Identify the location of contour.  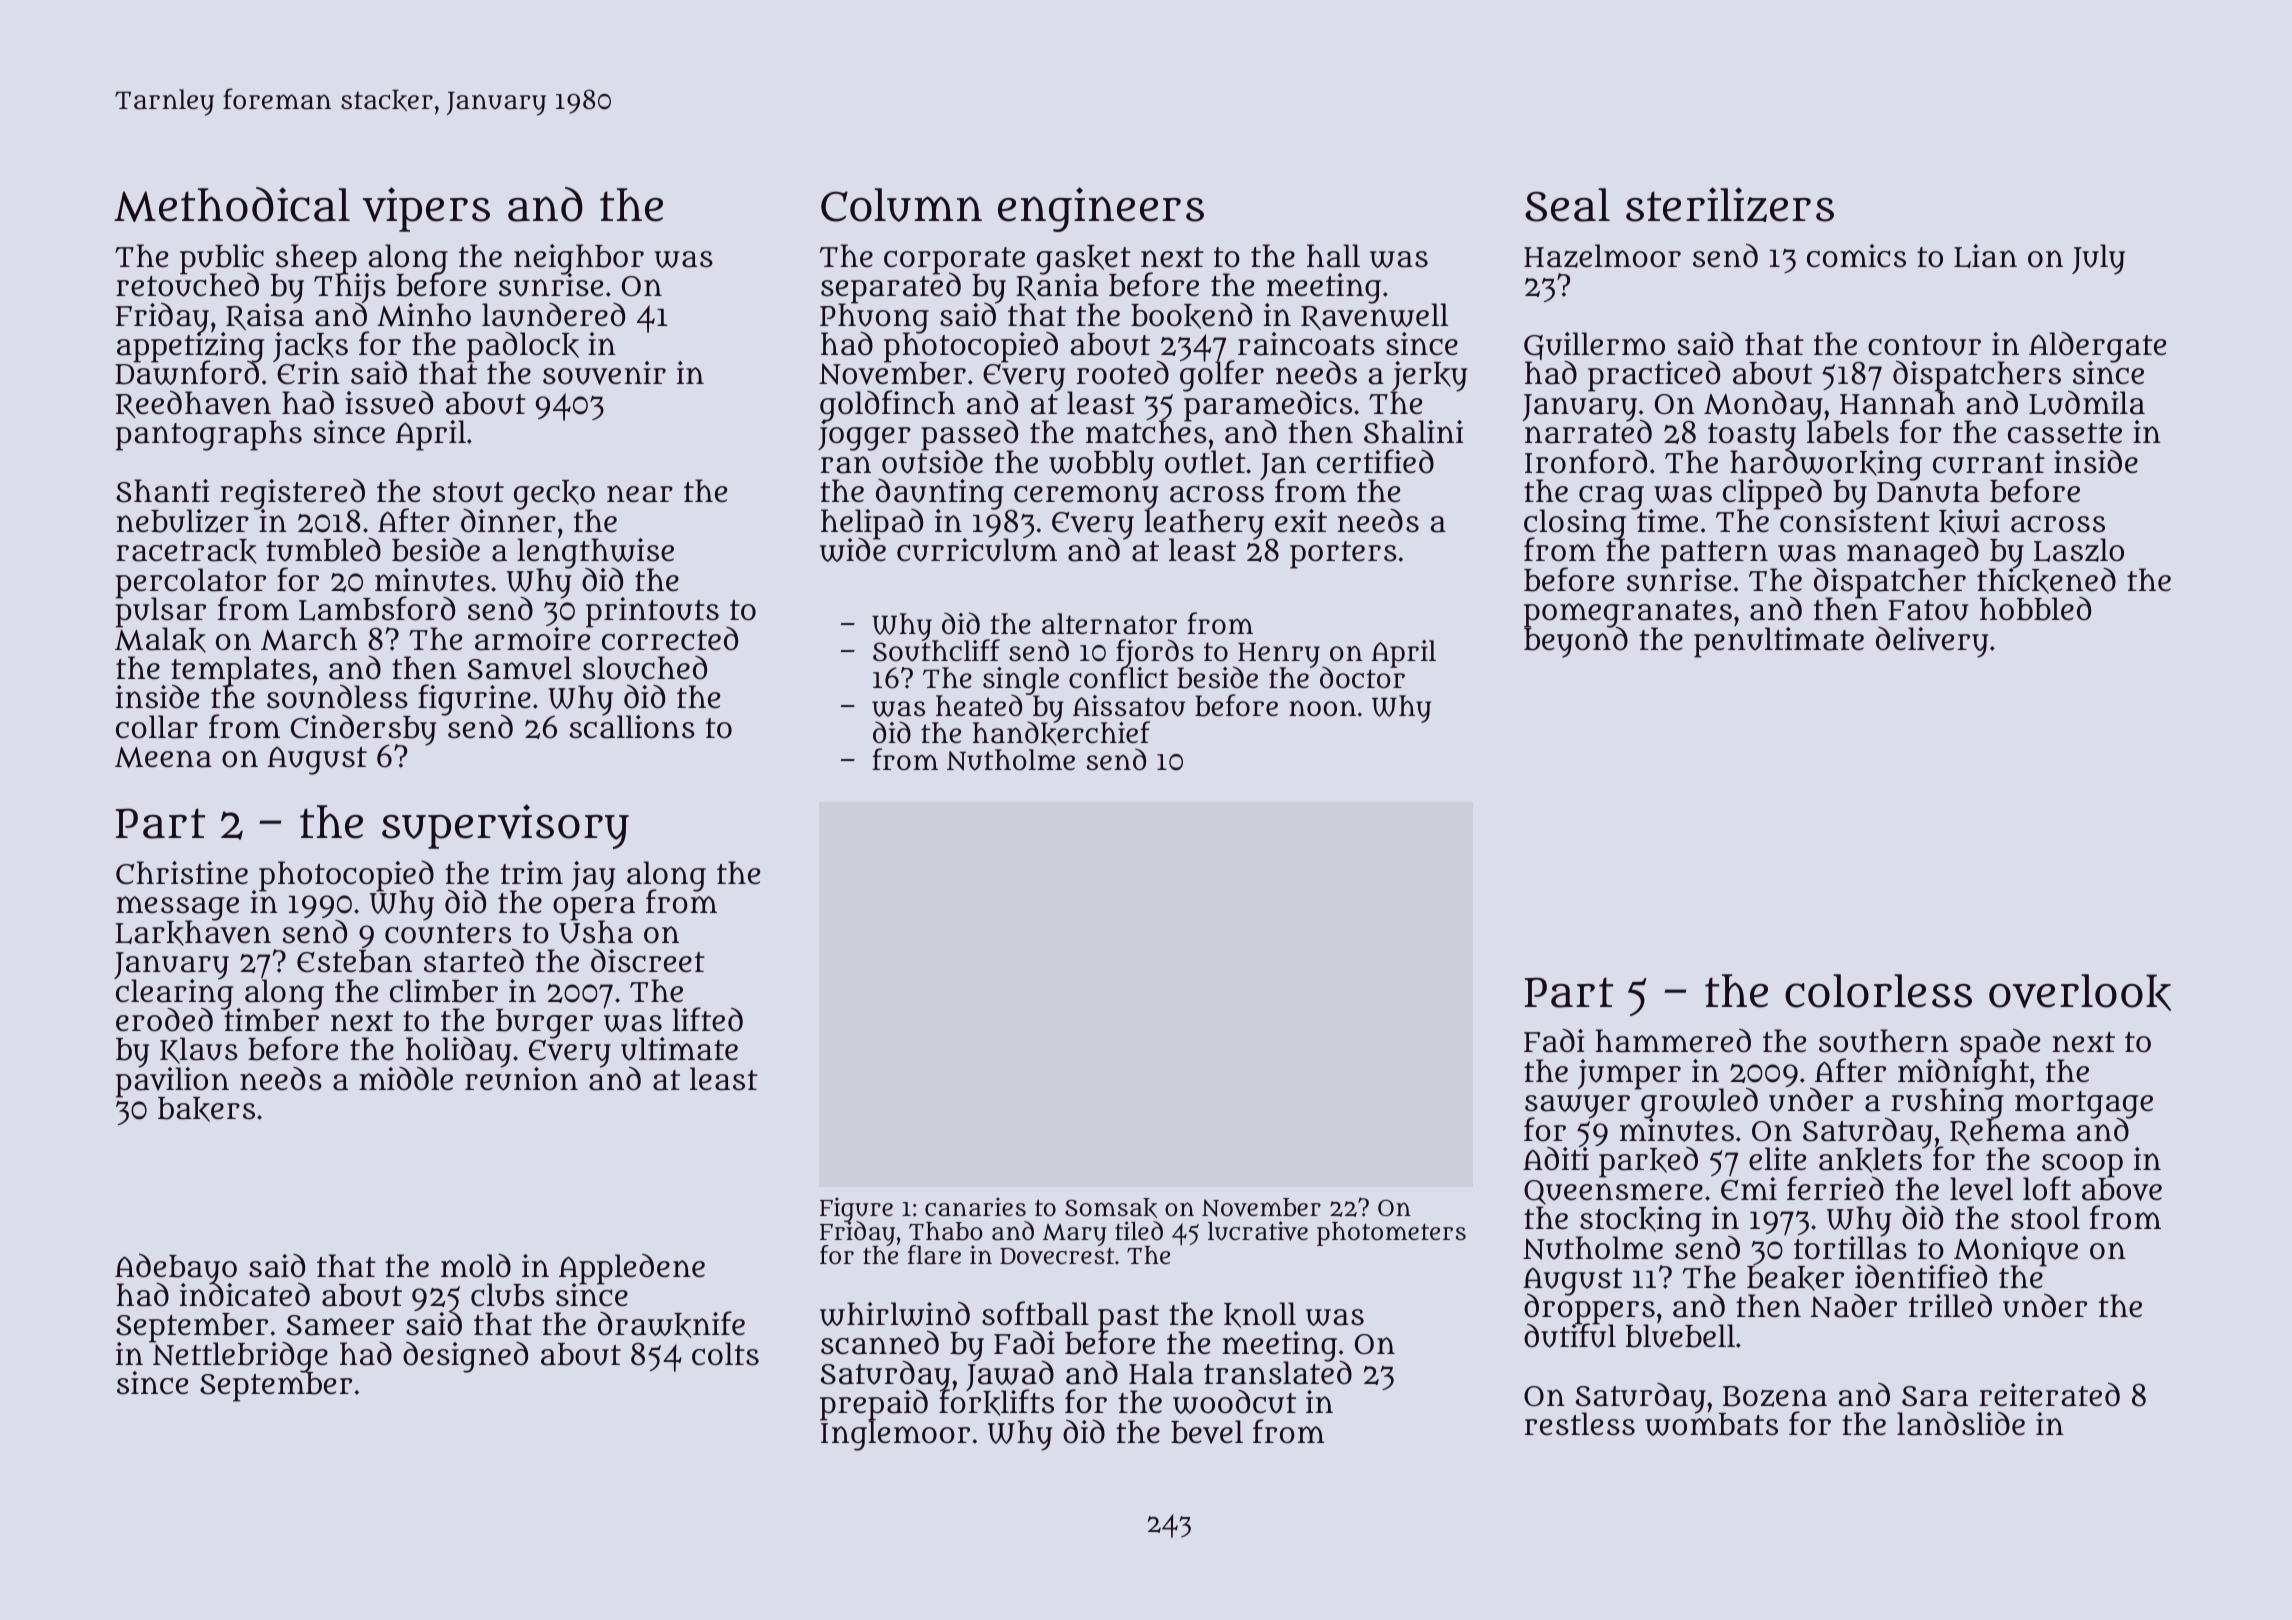
(1924, 345).
